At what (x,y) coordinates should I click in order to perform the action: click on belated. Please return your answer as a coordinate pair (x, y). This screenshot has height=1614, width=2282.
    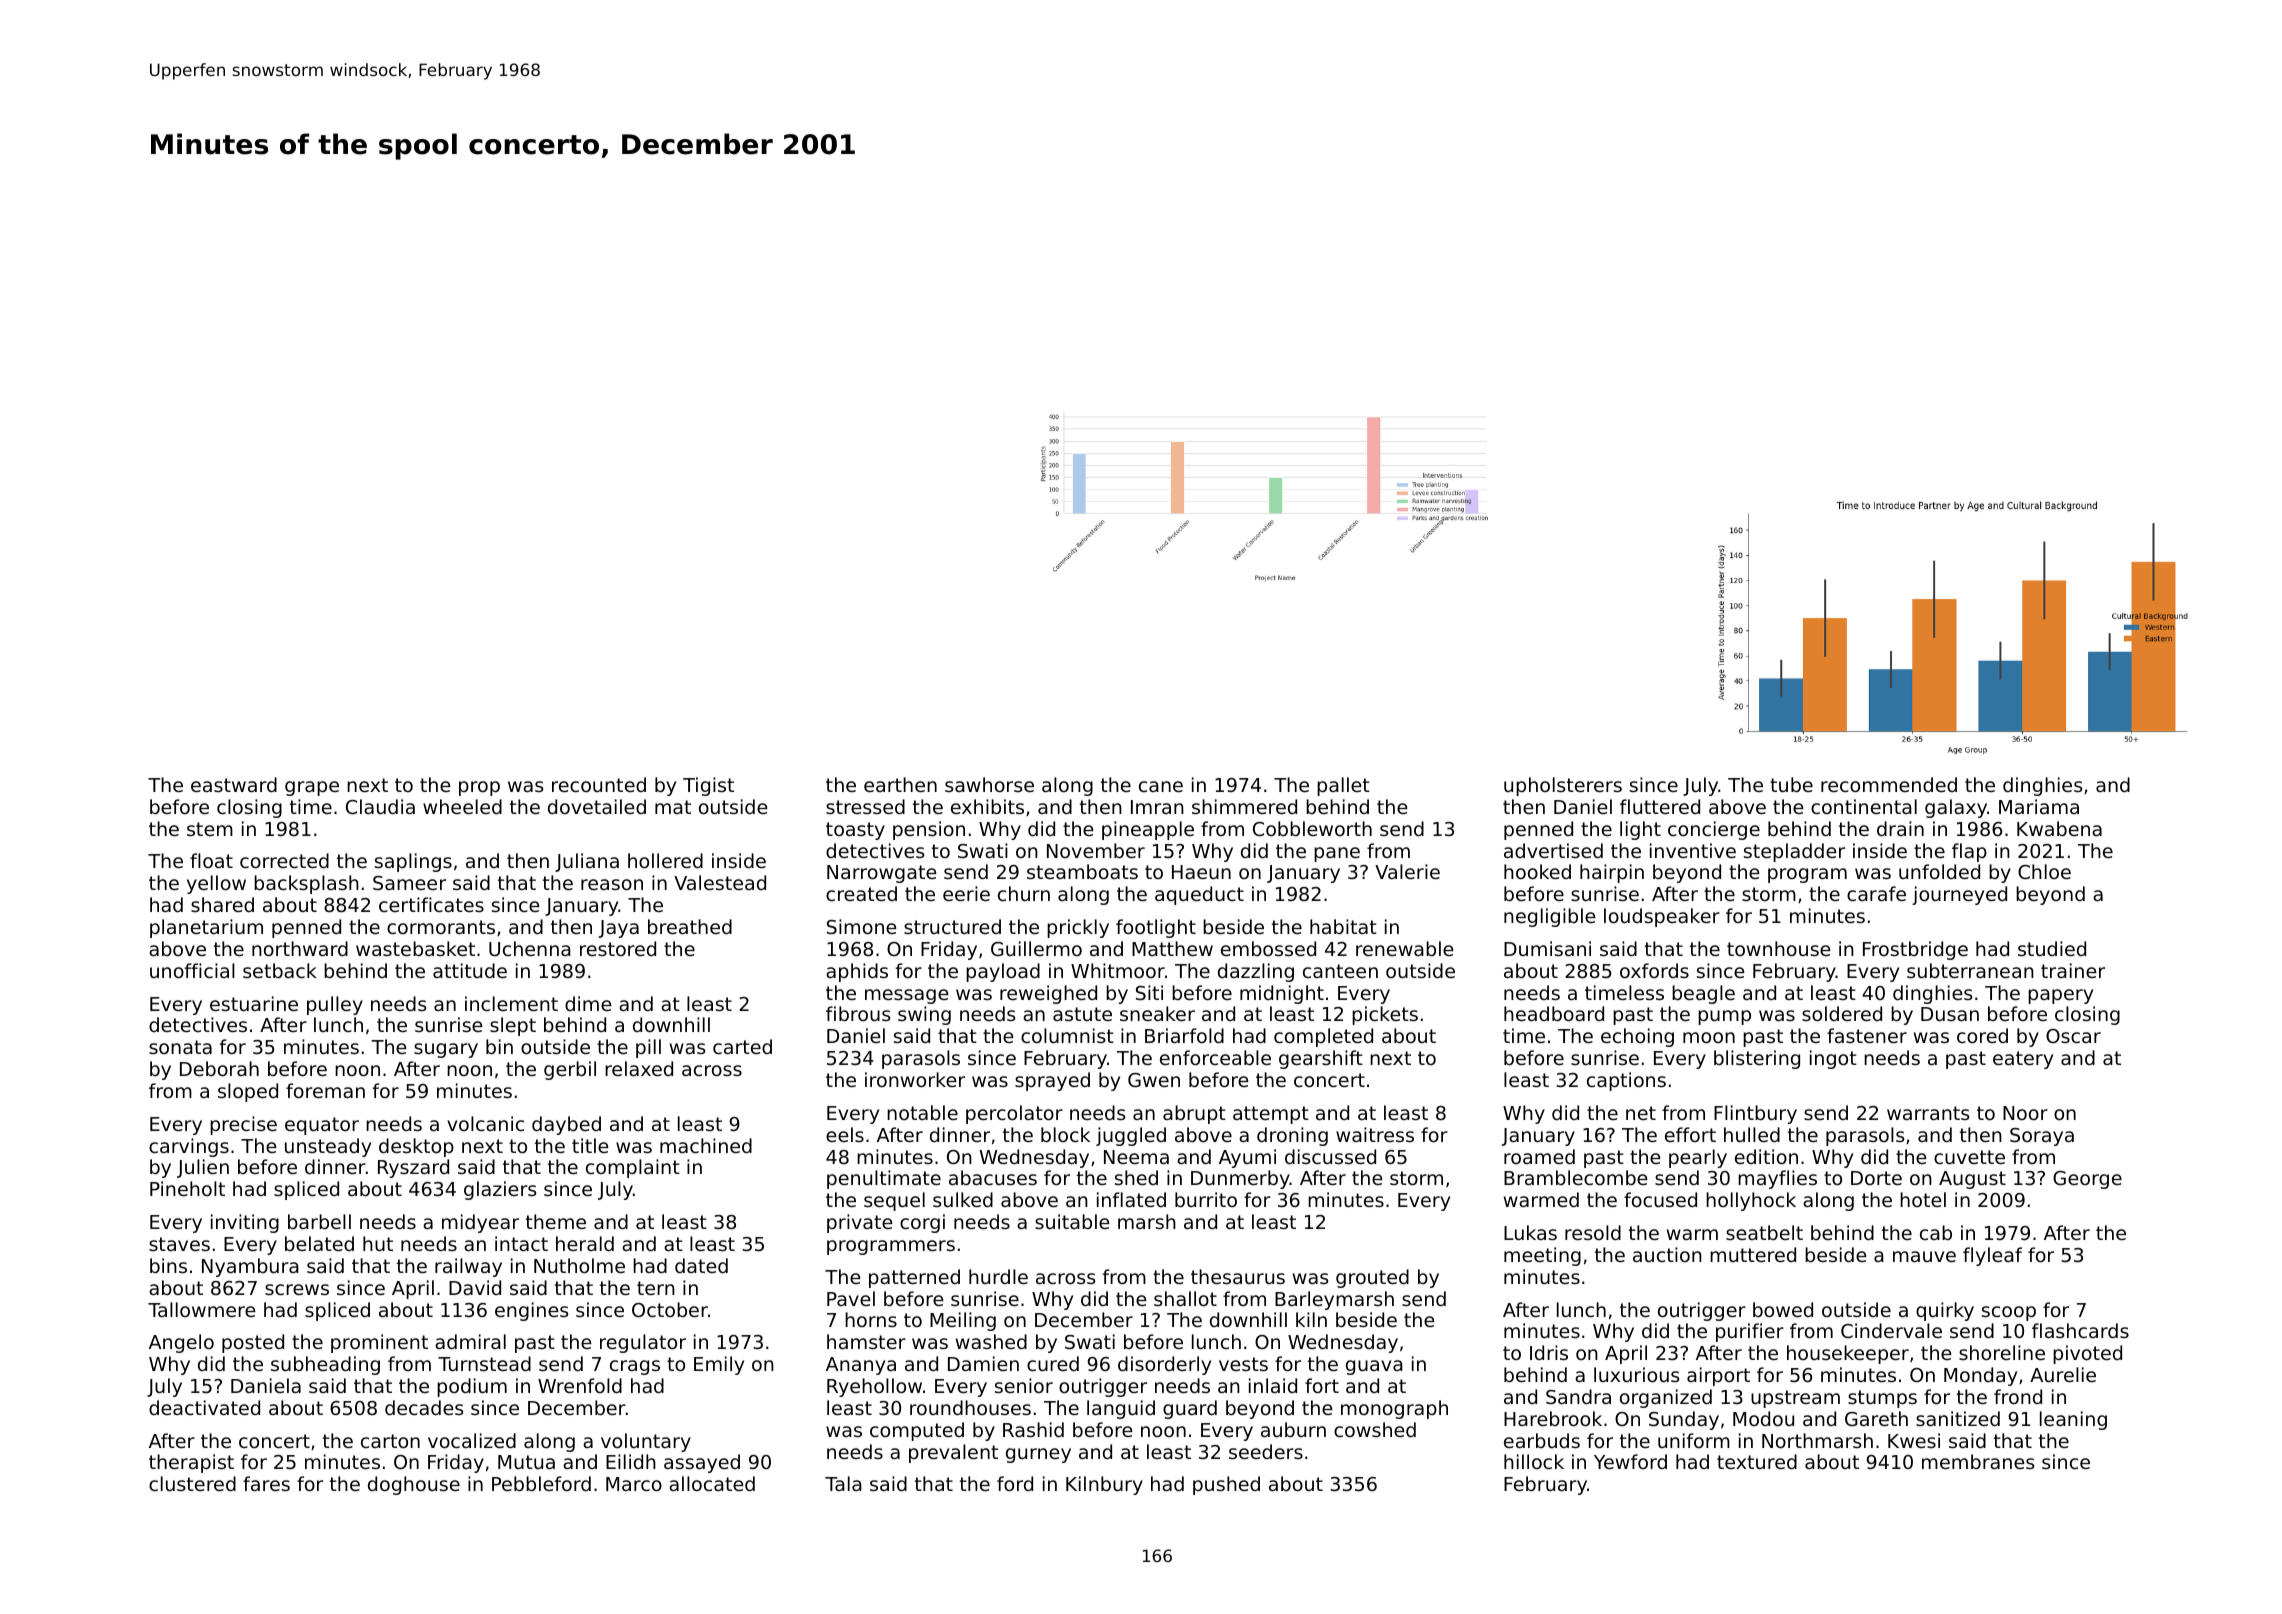
    Looking at the image, I should click on (319, 1243).
